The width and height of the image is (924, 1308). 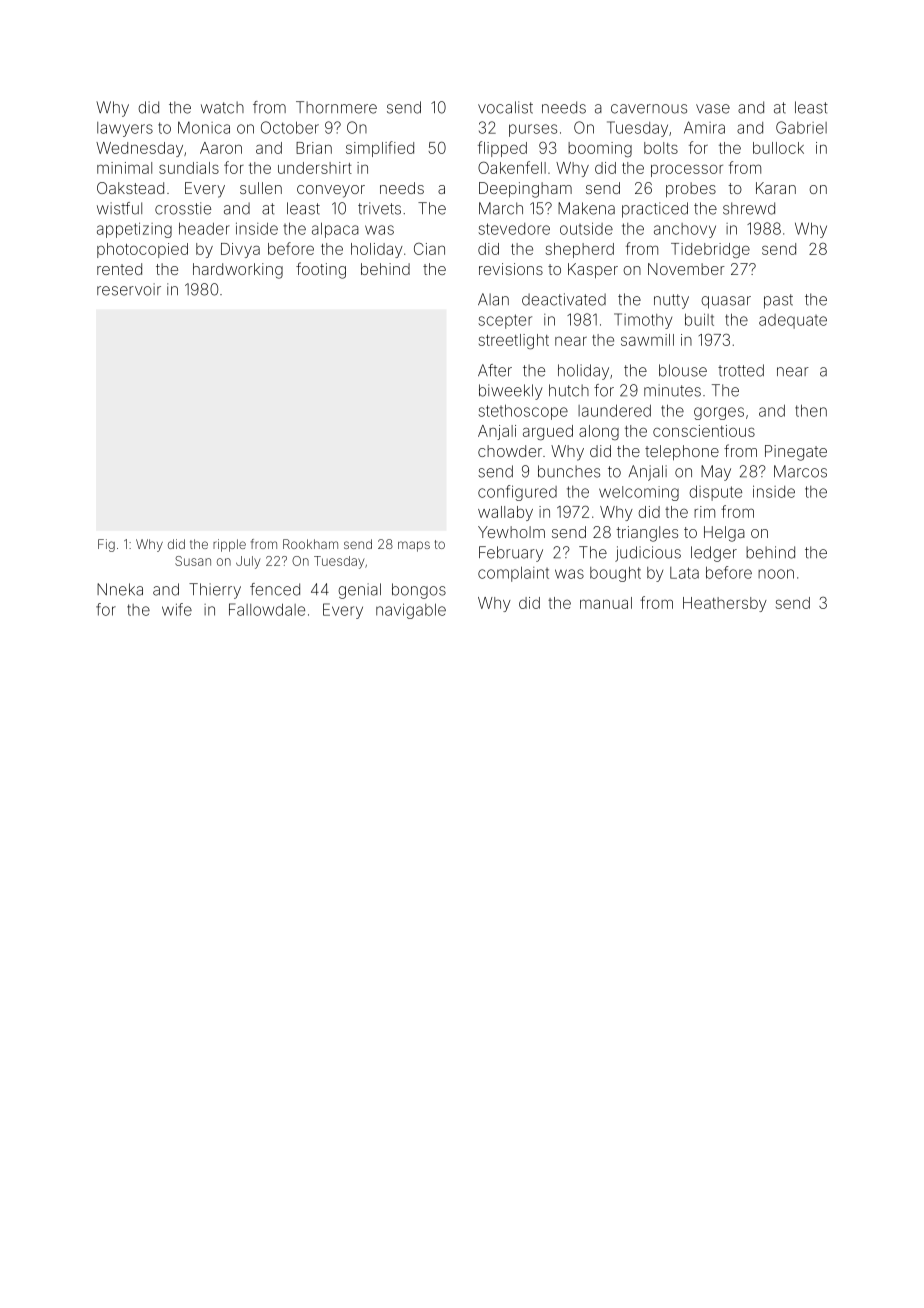 What do you see at coordinates (511, 392) in the image?
I see `biweekly` at bounding box center [511, 392].
